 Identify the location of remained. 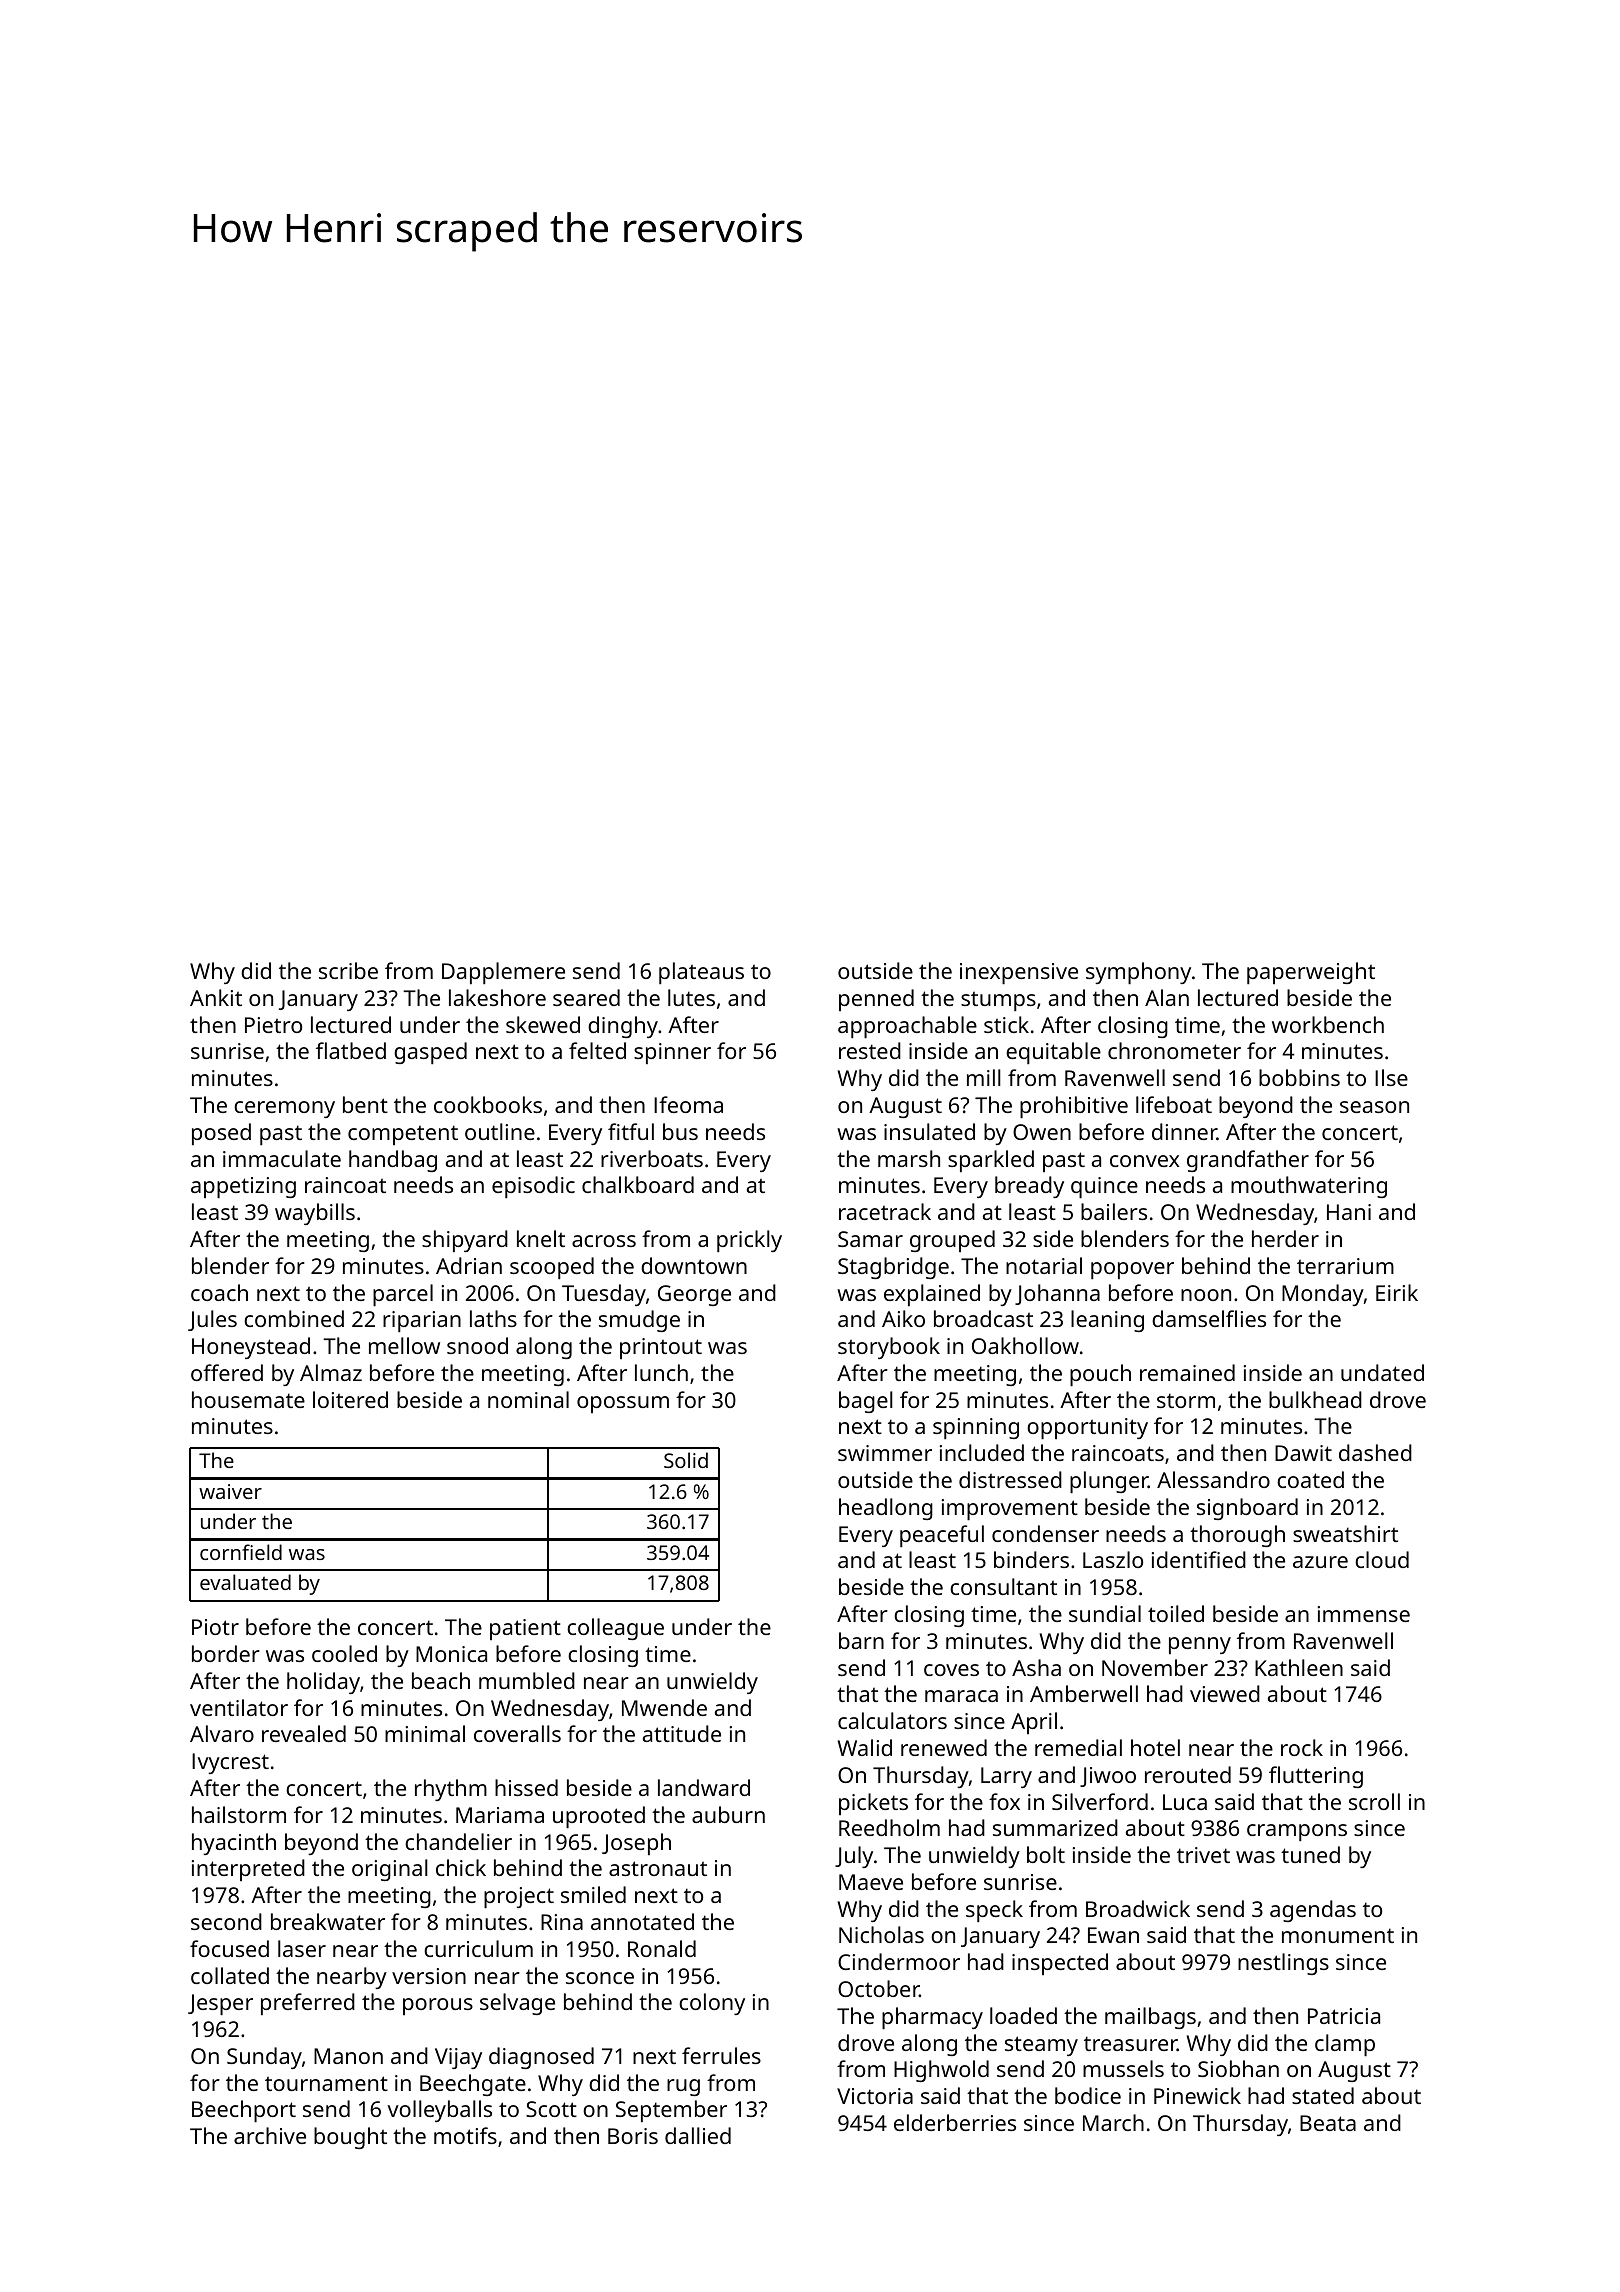
(1187, 1372).
